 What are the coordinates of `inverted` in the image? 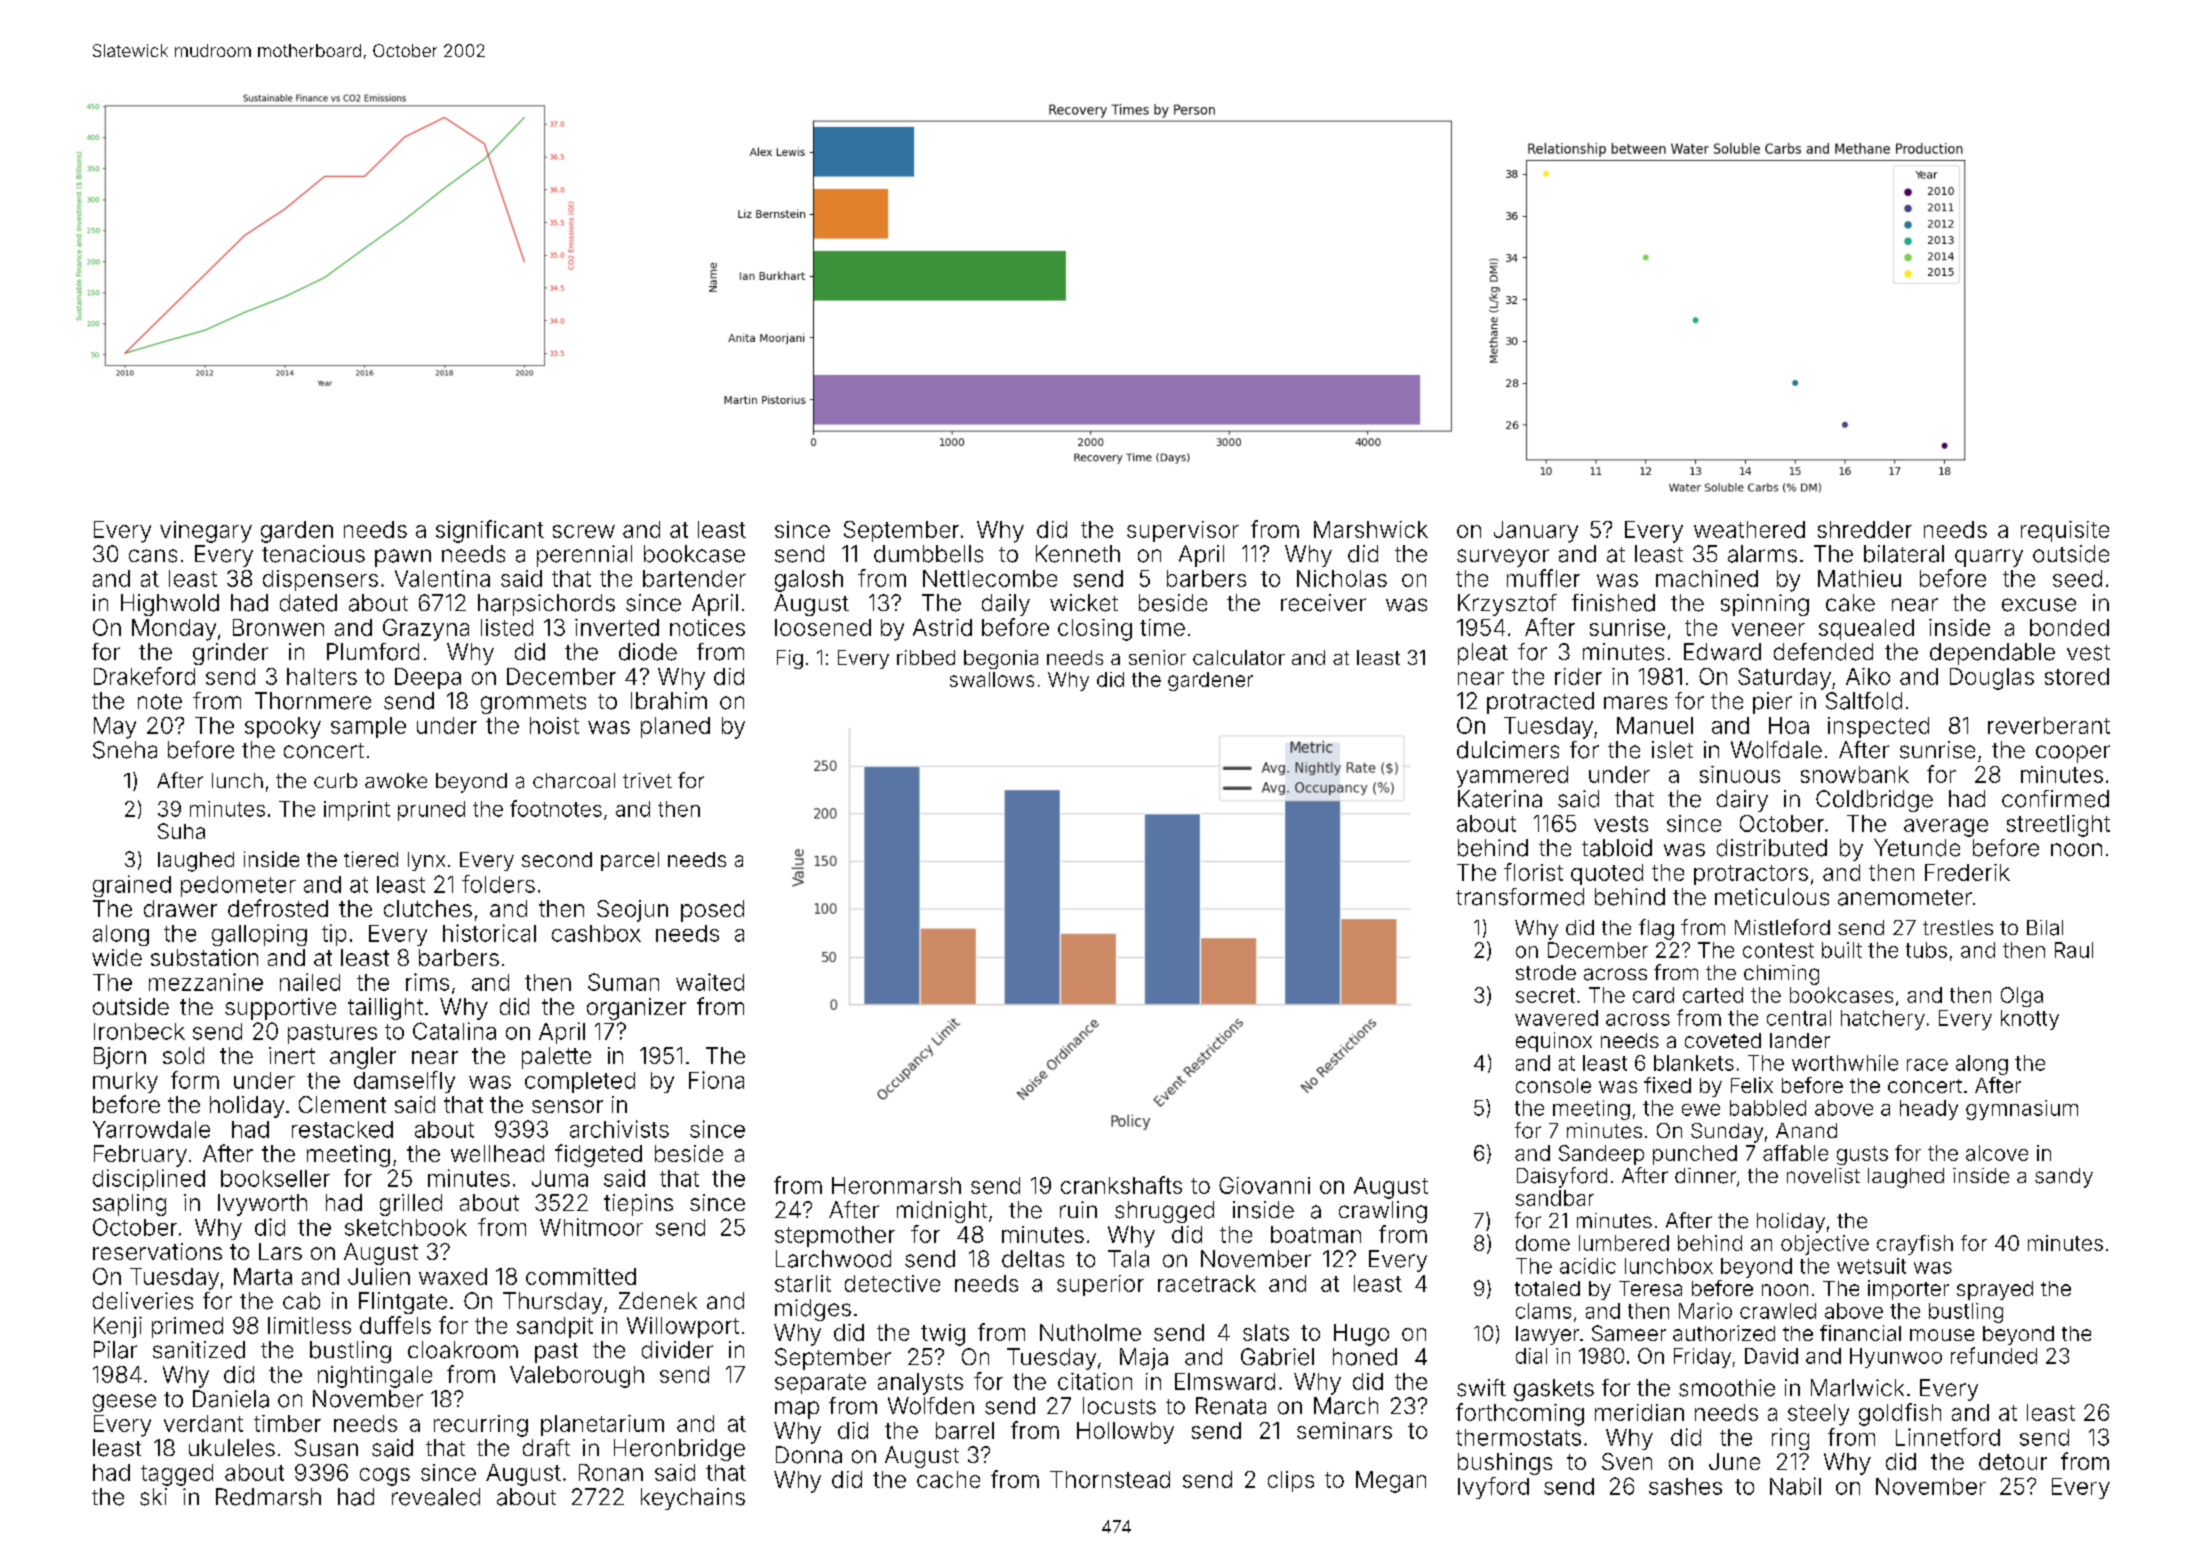 It's located at (617, 627).
